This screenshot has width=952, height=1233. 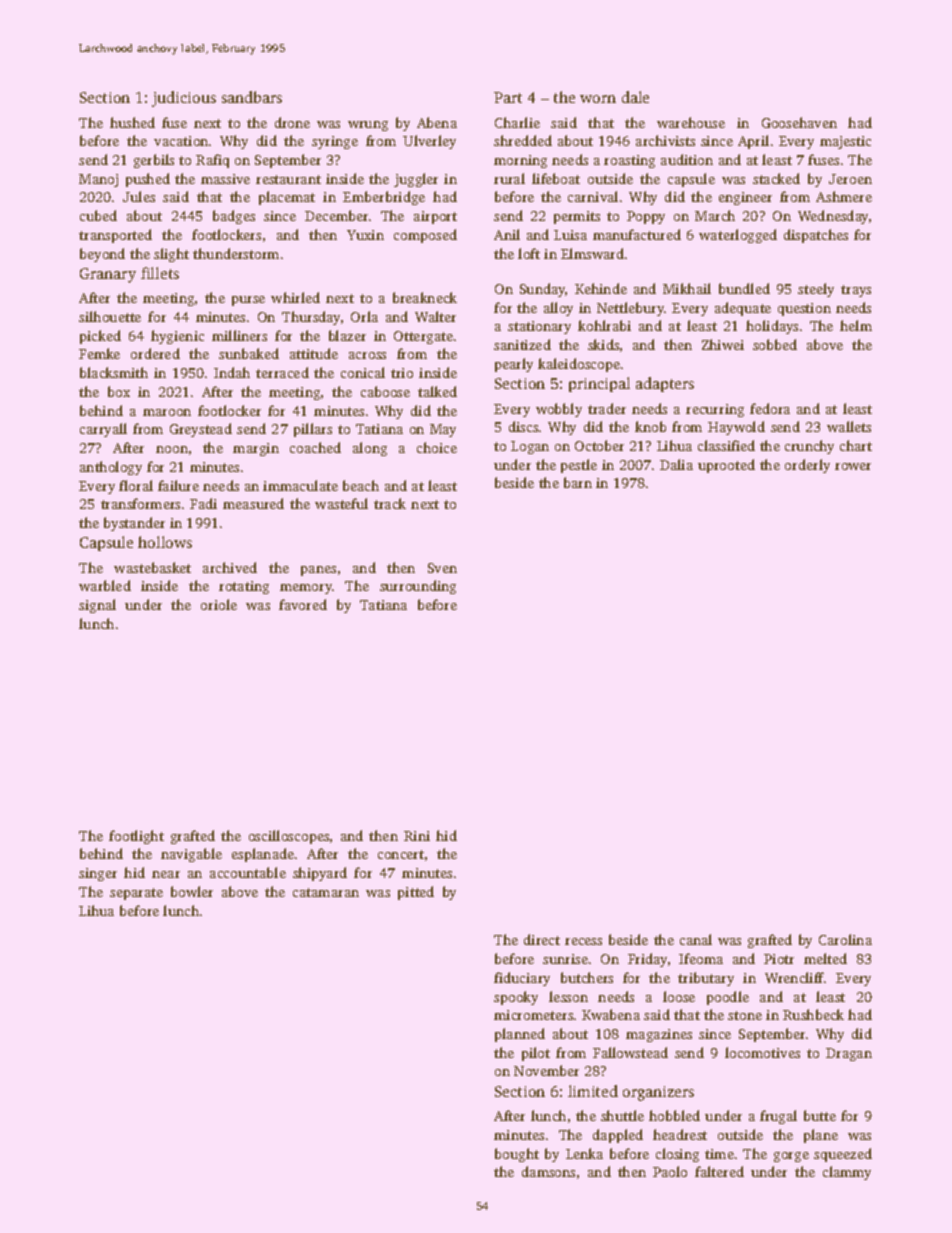 What do you see at coordinates (252, 97) in the screenshot?
I see `sandbars` at bounding box center [252, 97].
